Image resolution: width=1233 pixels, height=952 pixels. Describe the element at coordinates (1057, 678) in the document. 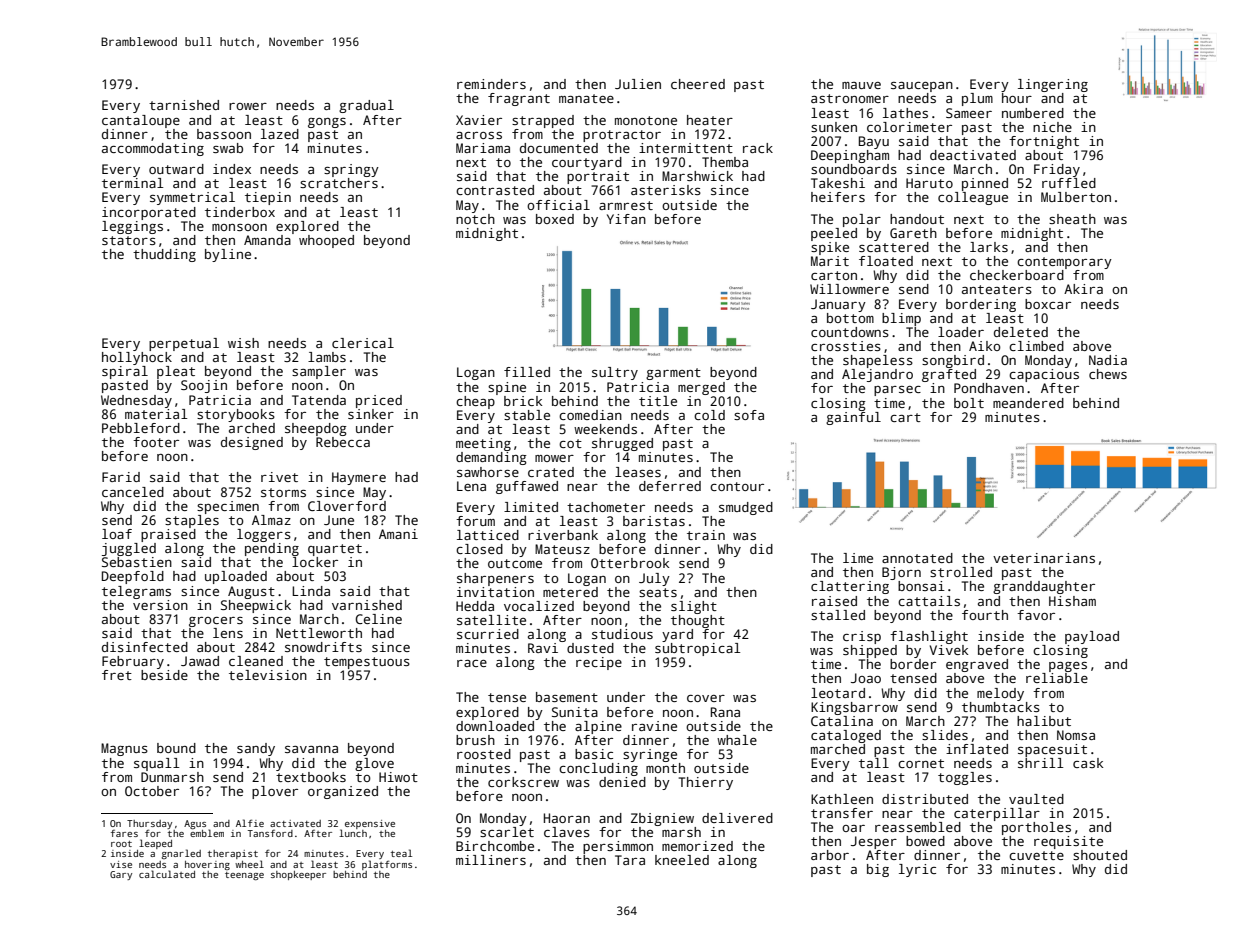

I see `reliable` at that location.
